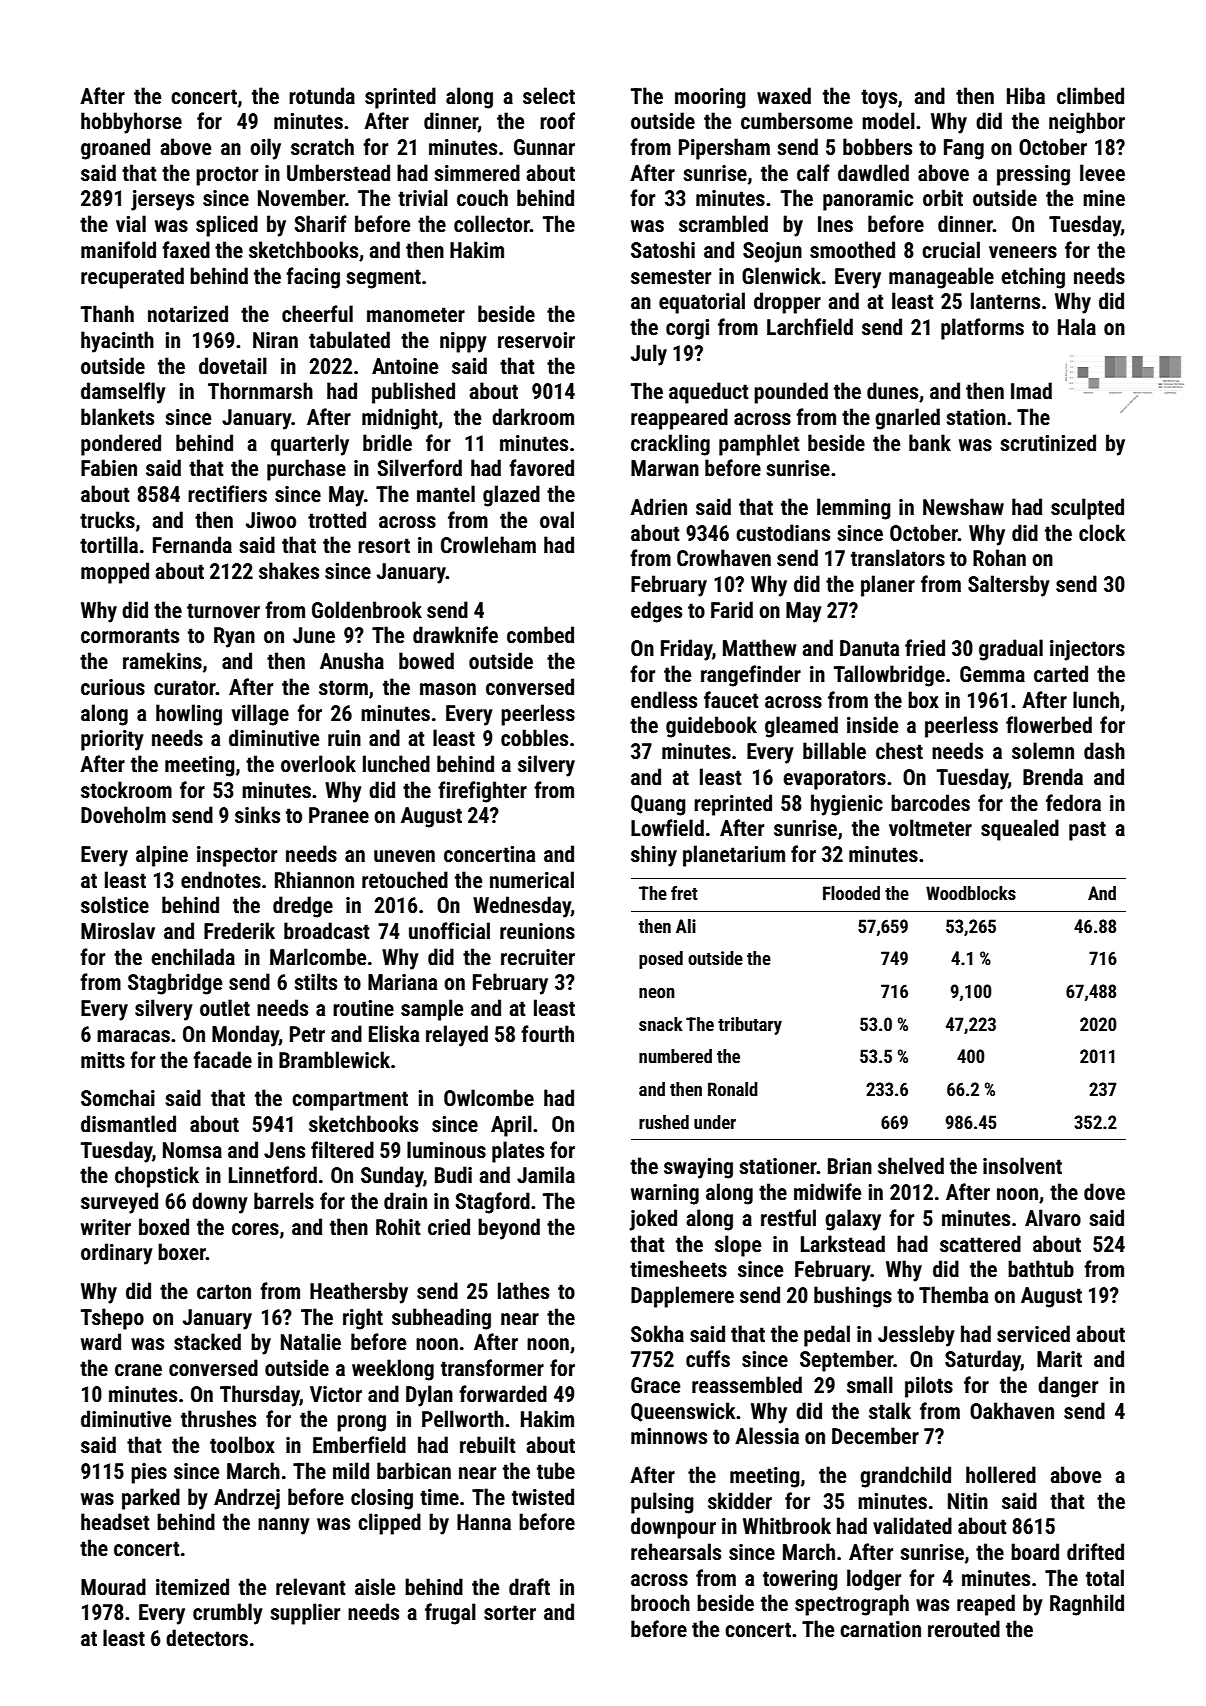 The image size is (1206, 1706). Describe the element at coordinates (851, 893) in the screenshot. I see `Flooded` at that location.
